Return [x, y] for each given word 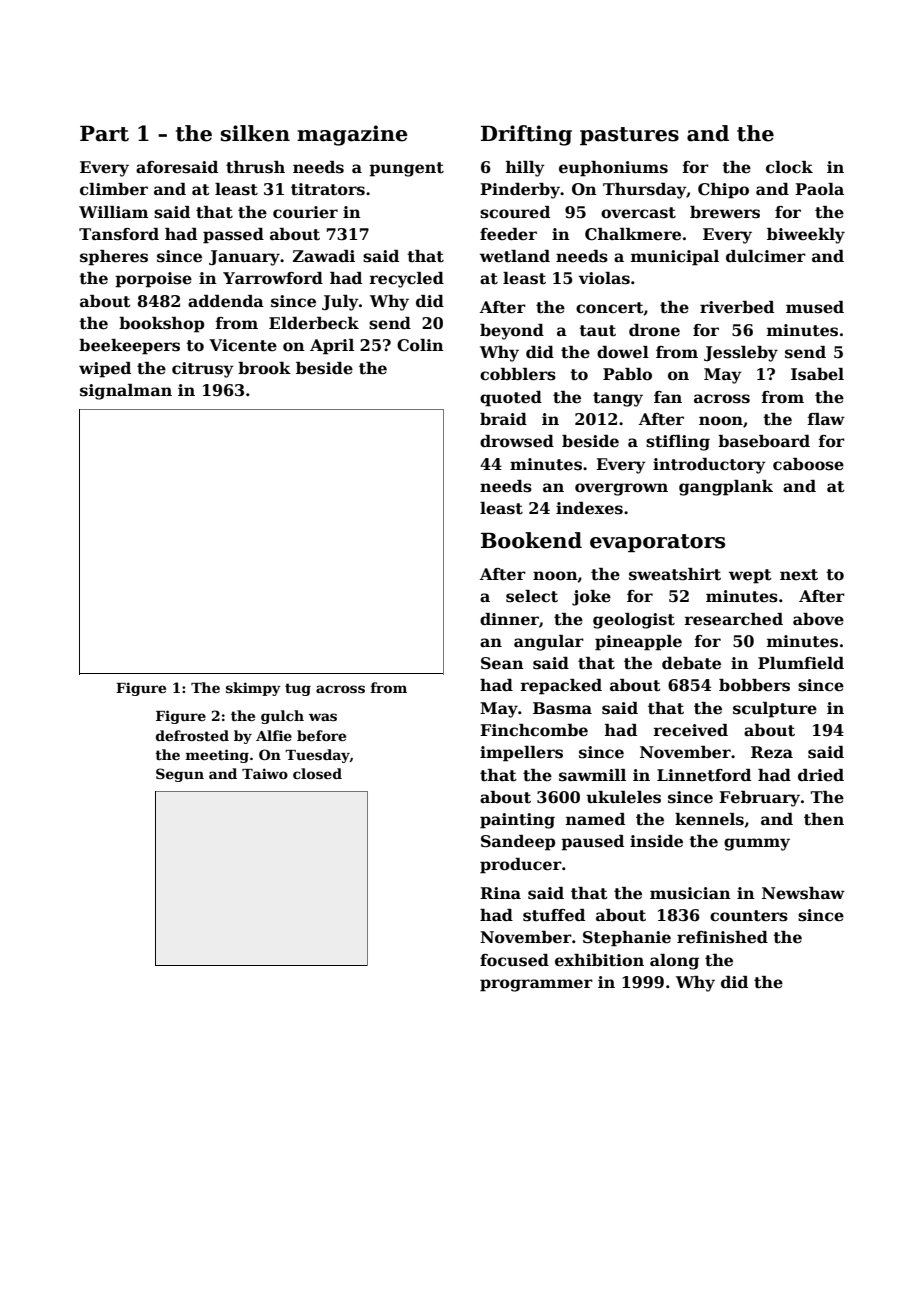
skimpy [253, 689]
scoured [515, 212]
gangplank [726, 488]
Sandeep [518, 843]
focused [514, 960]
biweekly [806, 236]
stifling [678, 443]
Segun [180, 775]
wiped [105, 370]
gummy [757, 844]
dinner [509, 619]
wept [750, 576]
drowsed [517, 441]
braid [503, 419]
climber [114, 189]
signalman [126, 392]
